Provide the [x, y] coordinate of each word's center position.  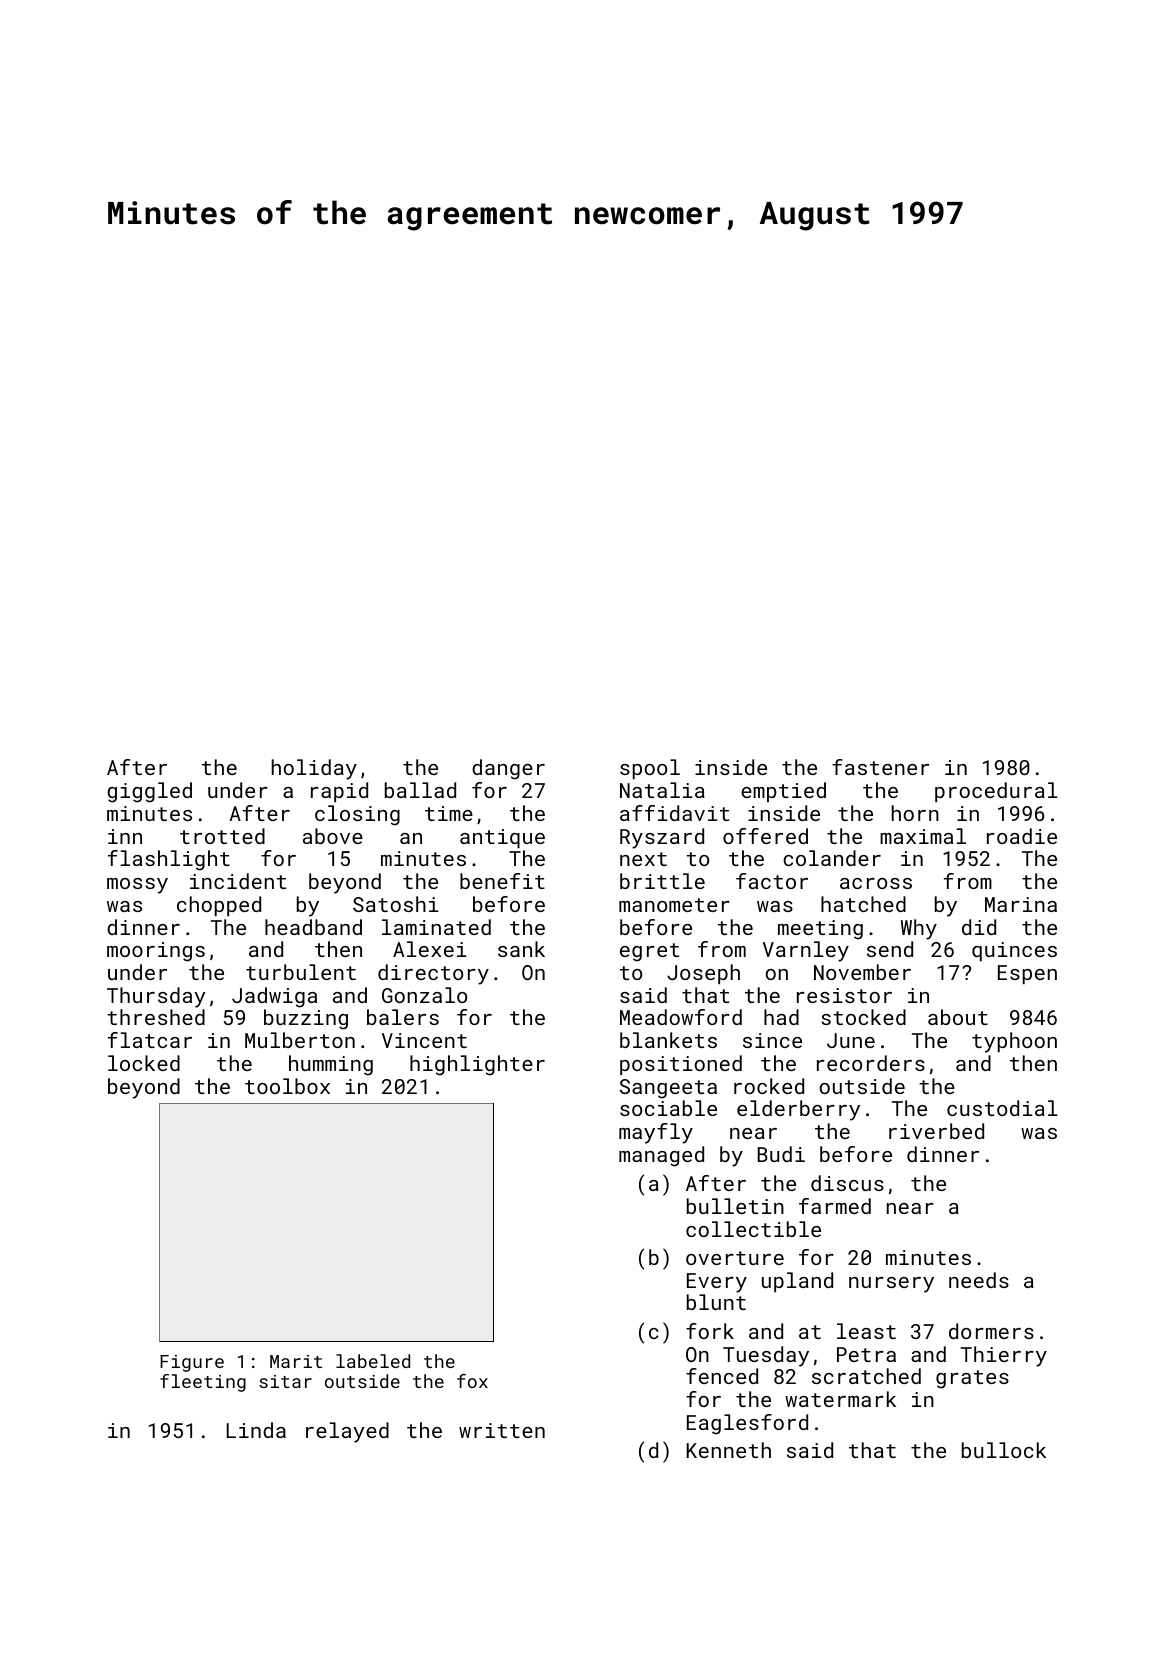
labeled [373, 1361]
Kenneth [729, 1450]
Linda [256, 1430]
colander [832, 858]
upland [797, 1282]
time [449, 813]
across [876, 883]
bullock [1004, 1450]
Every [717, 1283]
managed [661, 1156]
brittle [662, 881]
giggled [149, 792]
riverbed [936, 1131]
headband [313, 927]
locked [144, 1063]
